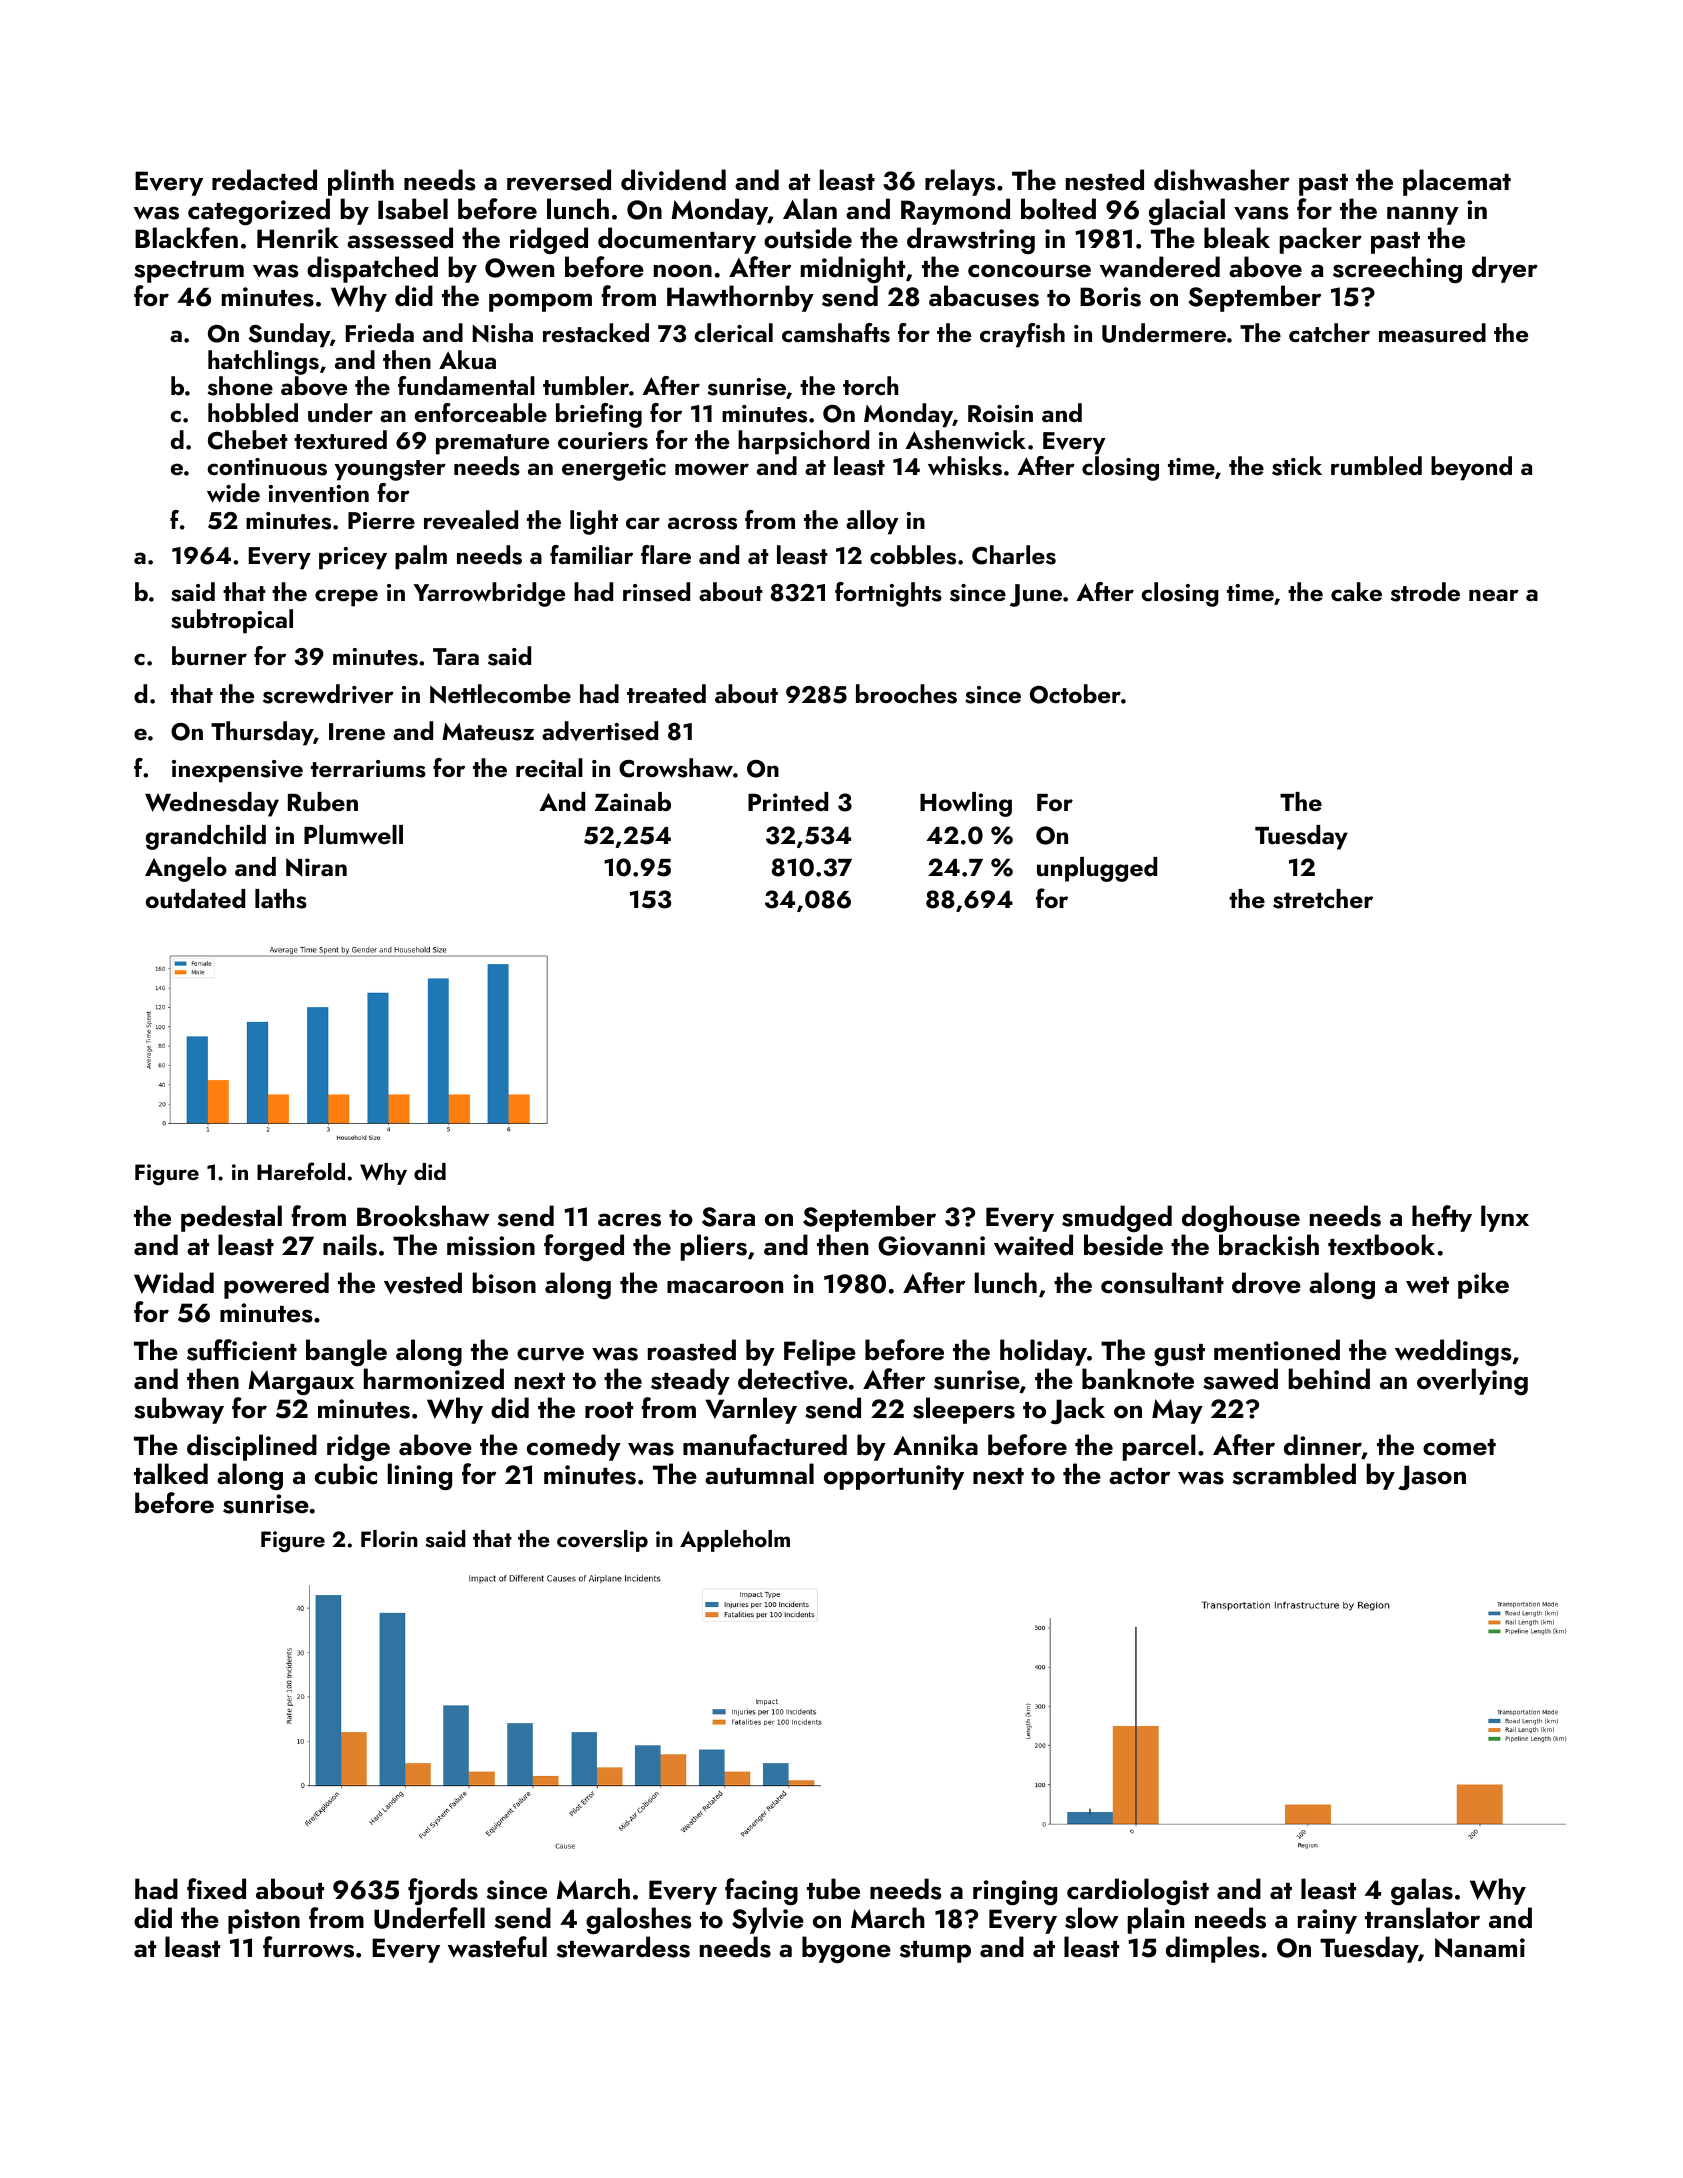  Describe the element at coordinates (195, 899) in the screenshot. I see `outdated` at that location.
